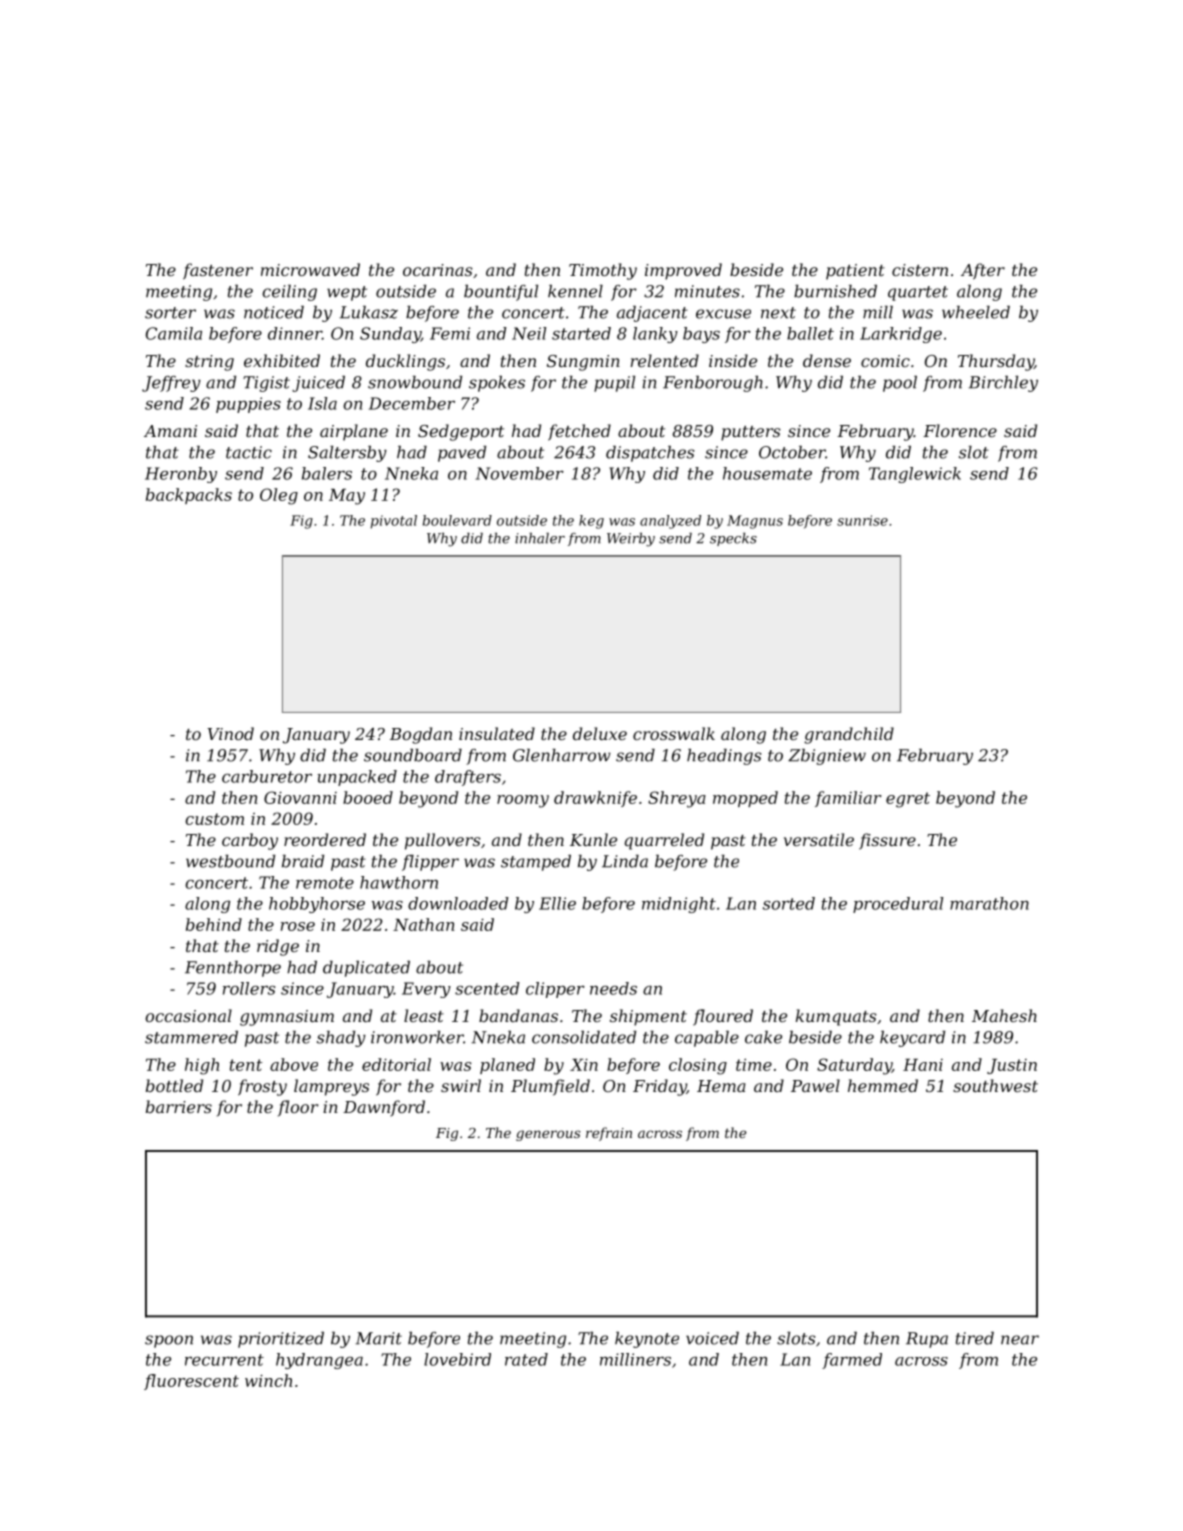  Describe the element at coordinates (670, 522) in the page. I see `analyzed` at that location.
